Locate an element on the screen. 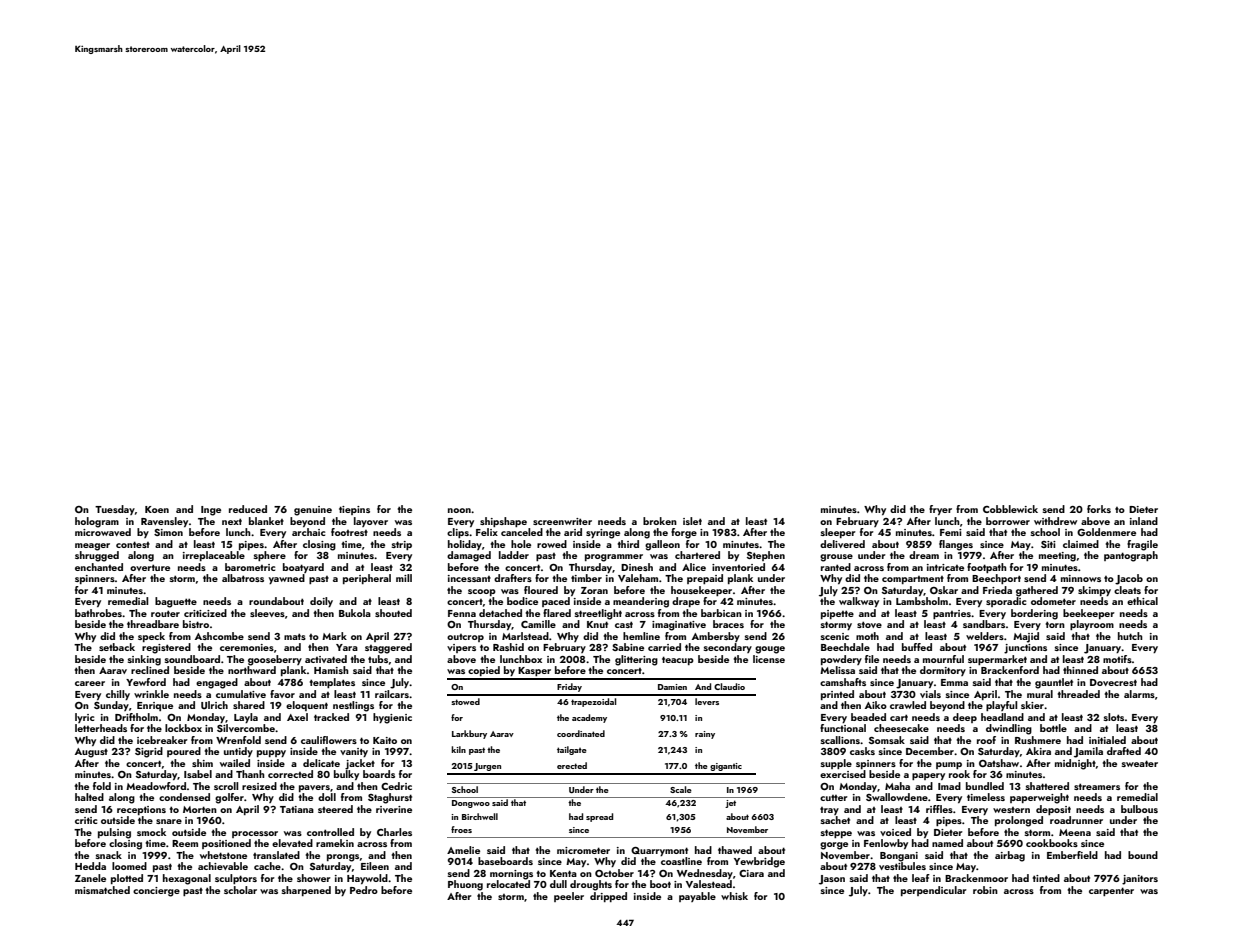  concierge is located at coordinates (156, 892).
